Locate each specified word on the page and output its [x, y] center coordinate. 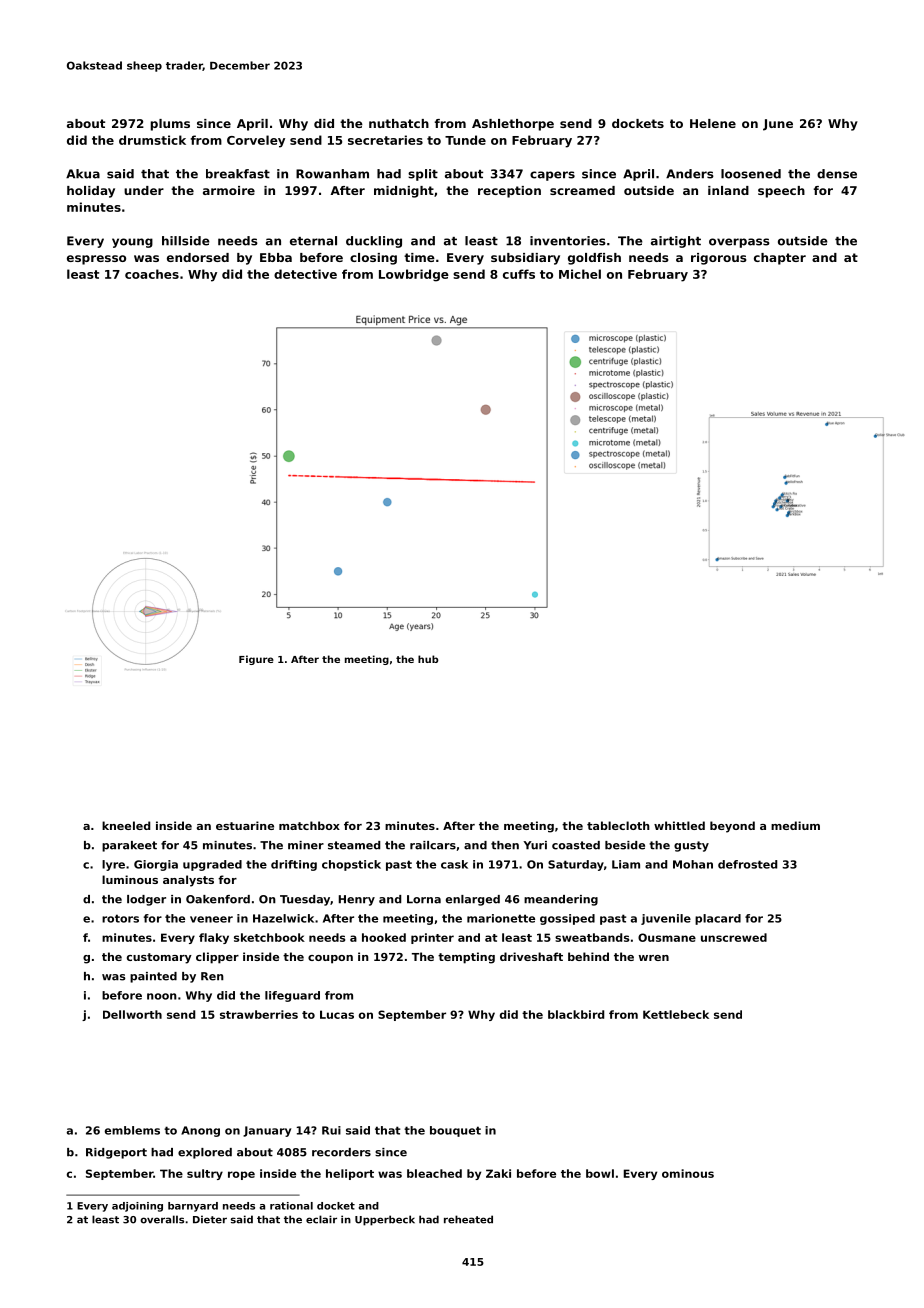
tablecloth [618, 825]
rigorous [718, 259]
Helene [713, 123]
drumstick [152, 140]
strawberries [259, 1014]
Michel [580, 274]
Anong [200, 1131]
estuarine [245, 825]
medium [795, 825]
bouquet [455, 1131]
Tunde [465, 140]
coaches [152, 274]
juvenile [666, 919]
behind [588, 956]
